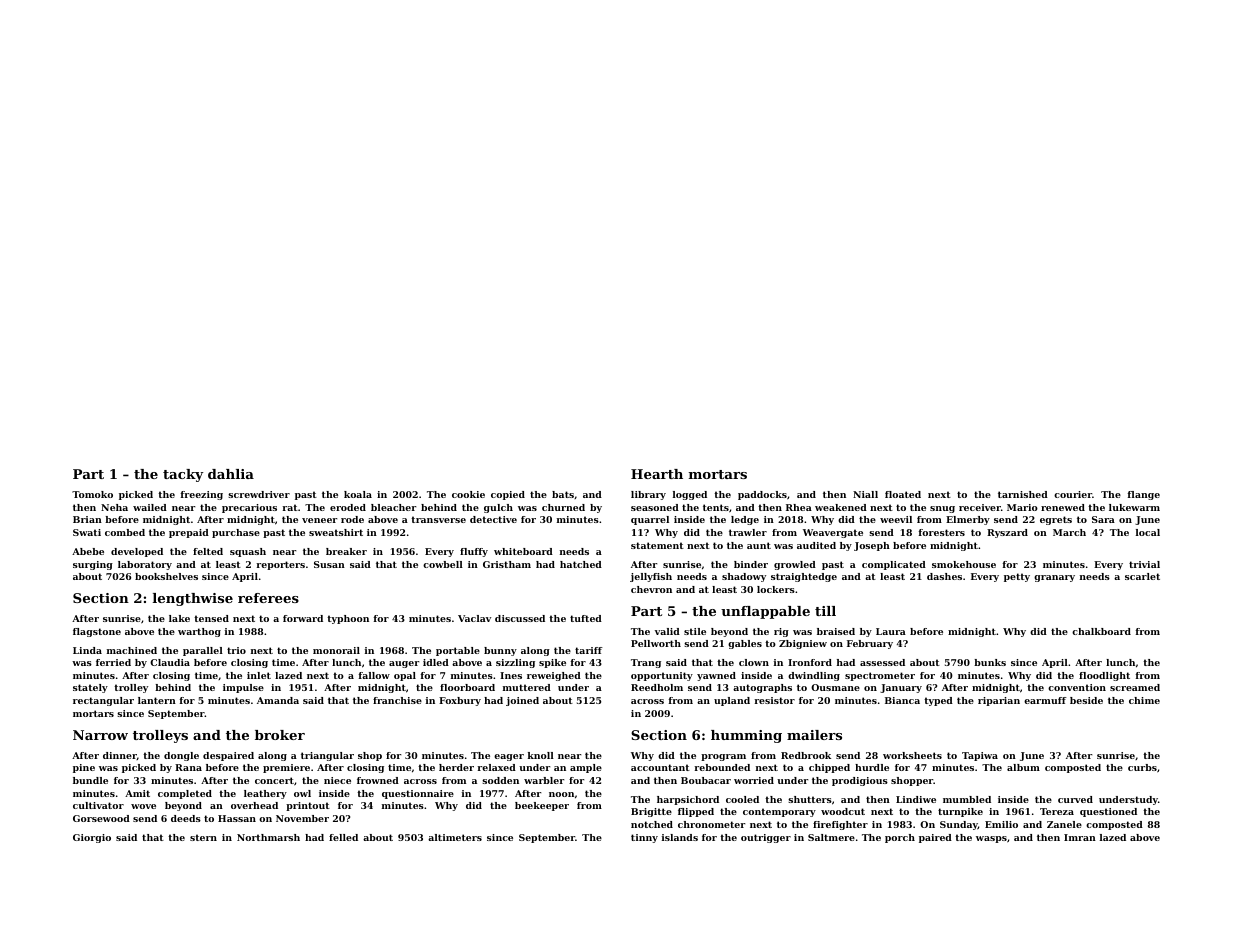 The image size is (1233, 952). Describe the element at coordinates (959, 825) in the document. I see `Sunday` at that location.
